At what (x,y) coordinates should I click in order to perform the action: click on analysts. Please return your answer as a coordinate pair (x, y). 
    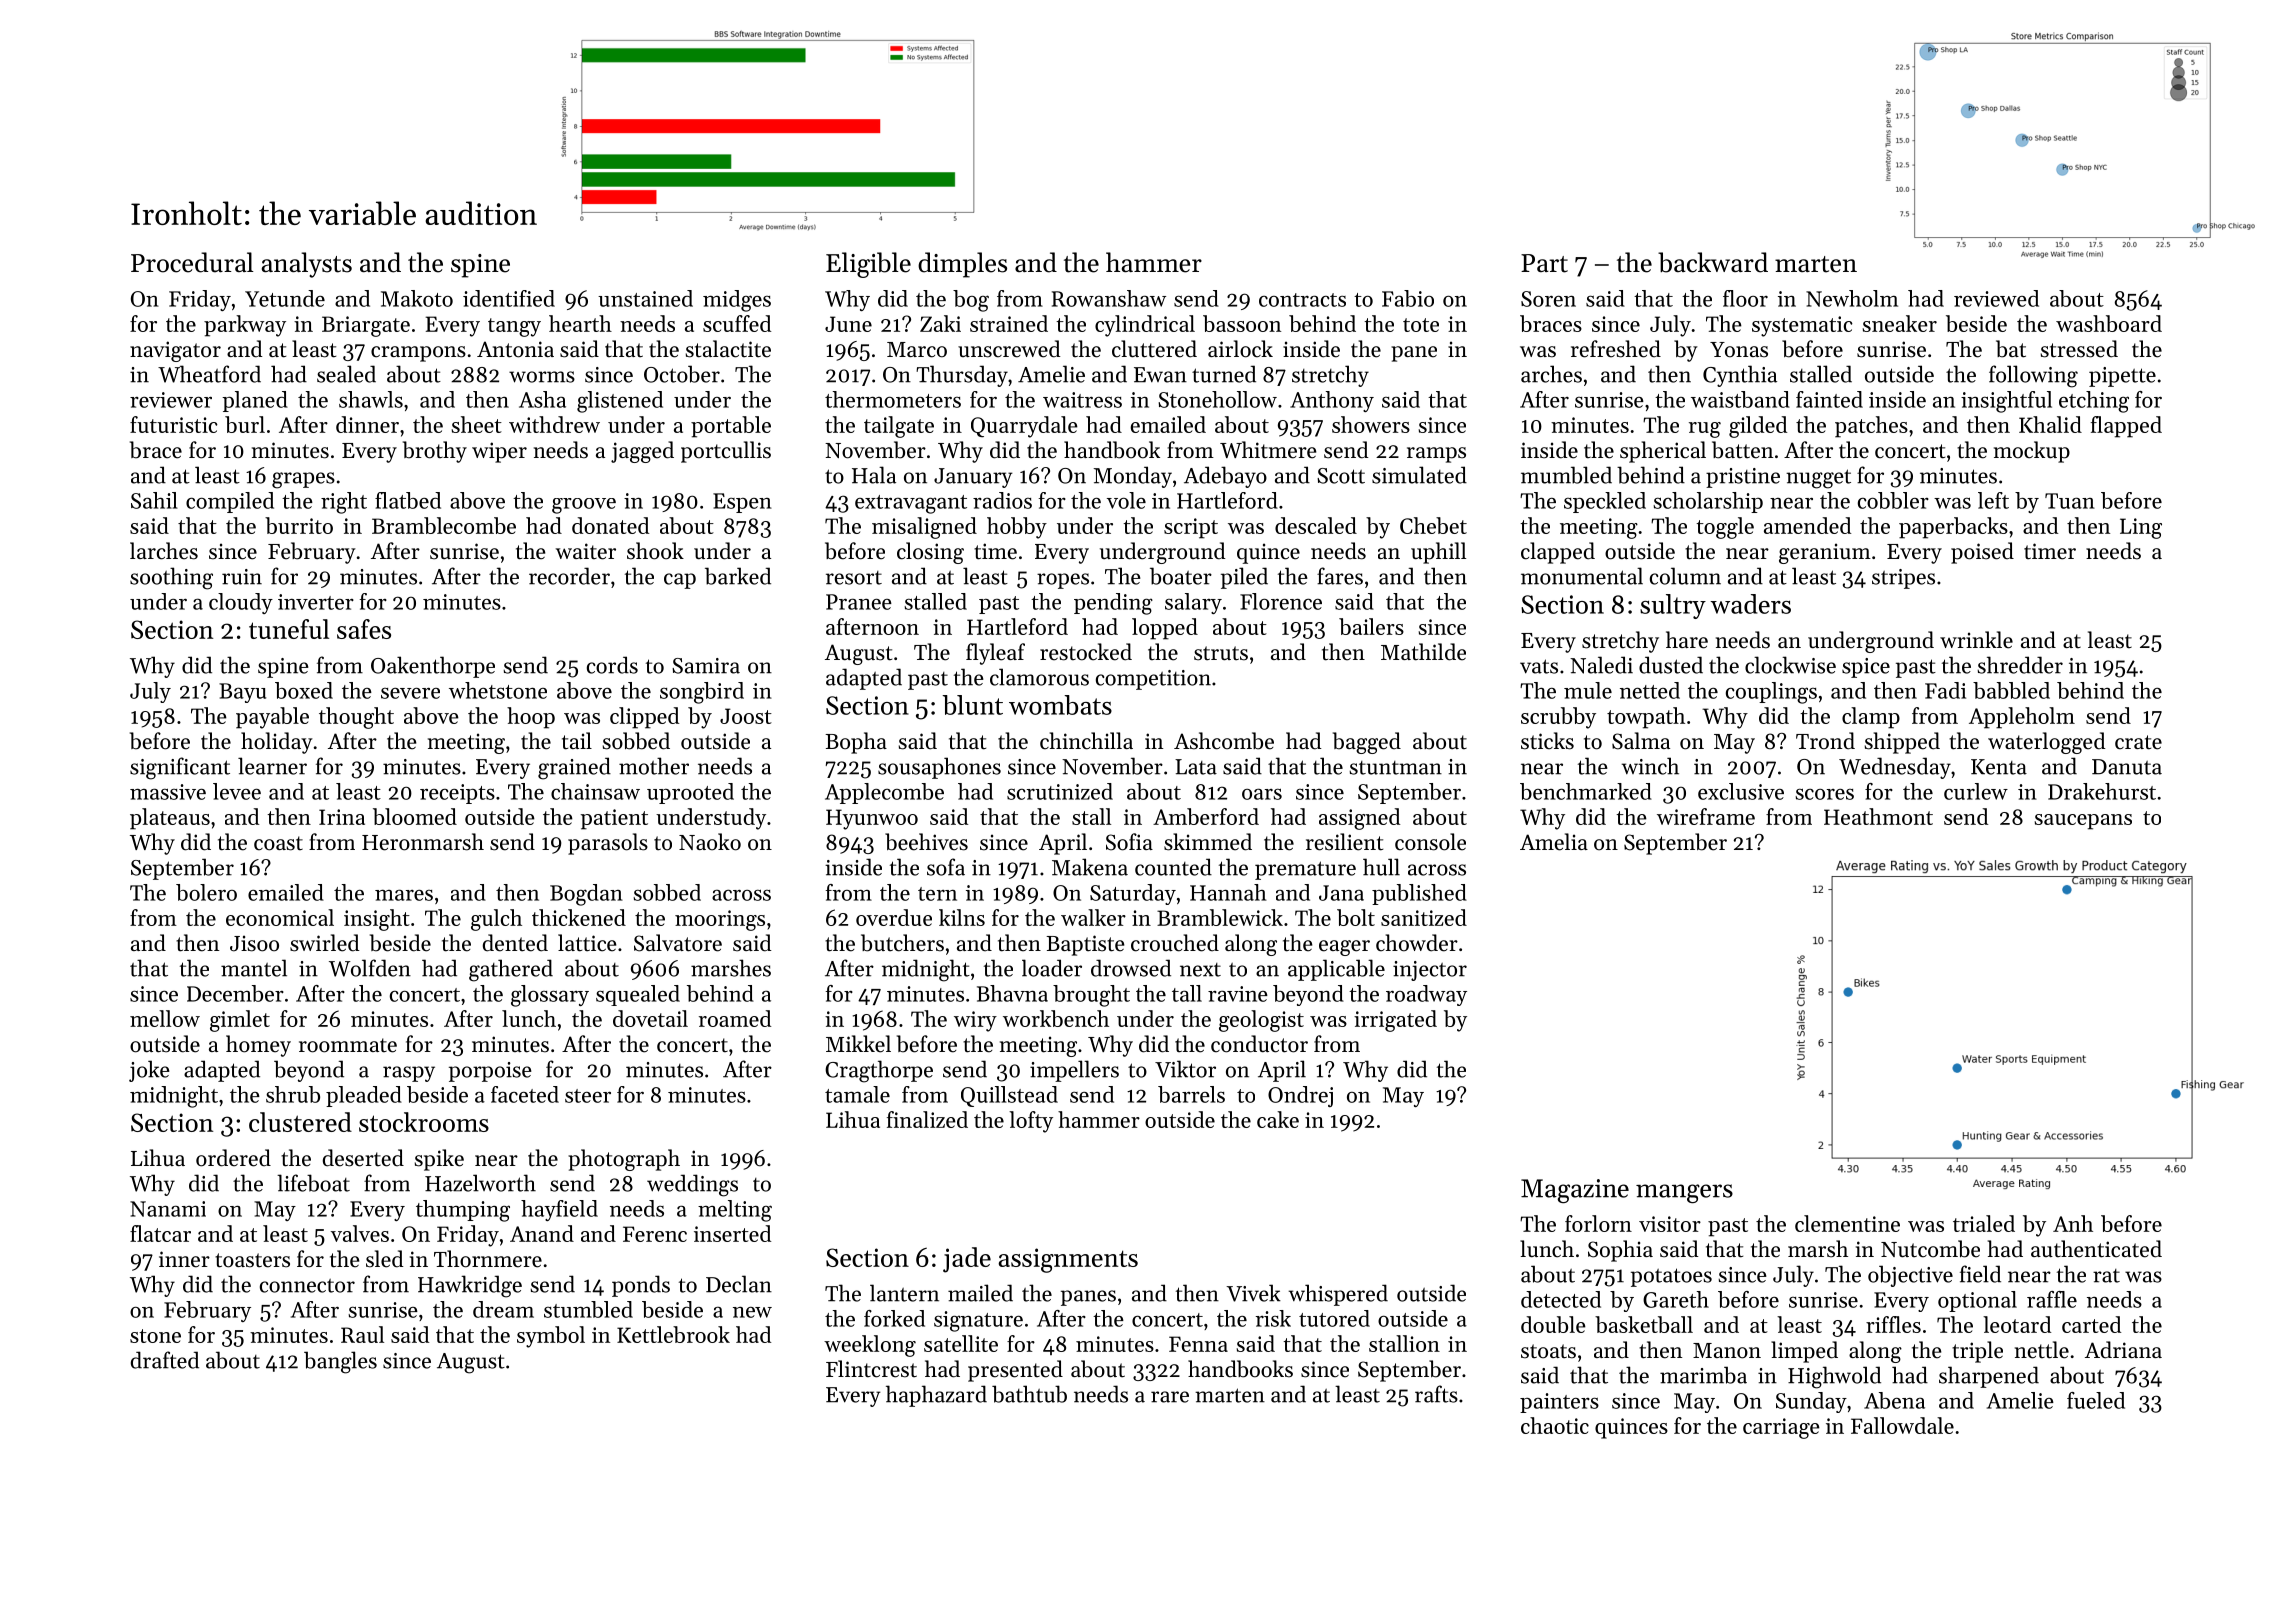
    Looking at the image, I should click on (307, 265).
